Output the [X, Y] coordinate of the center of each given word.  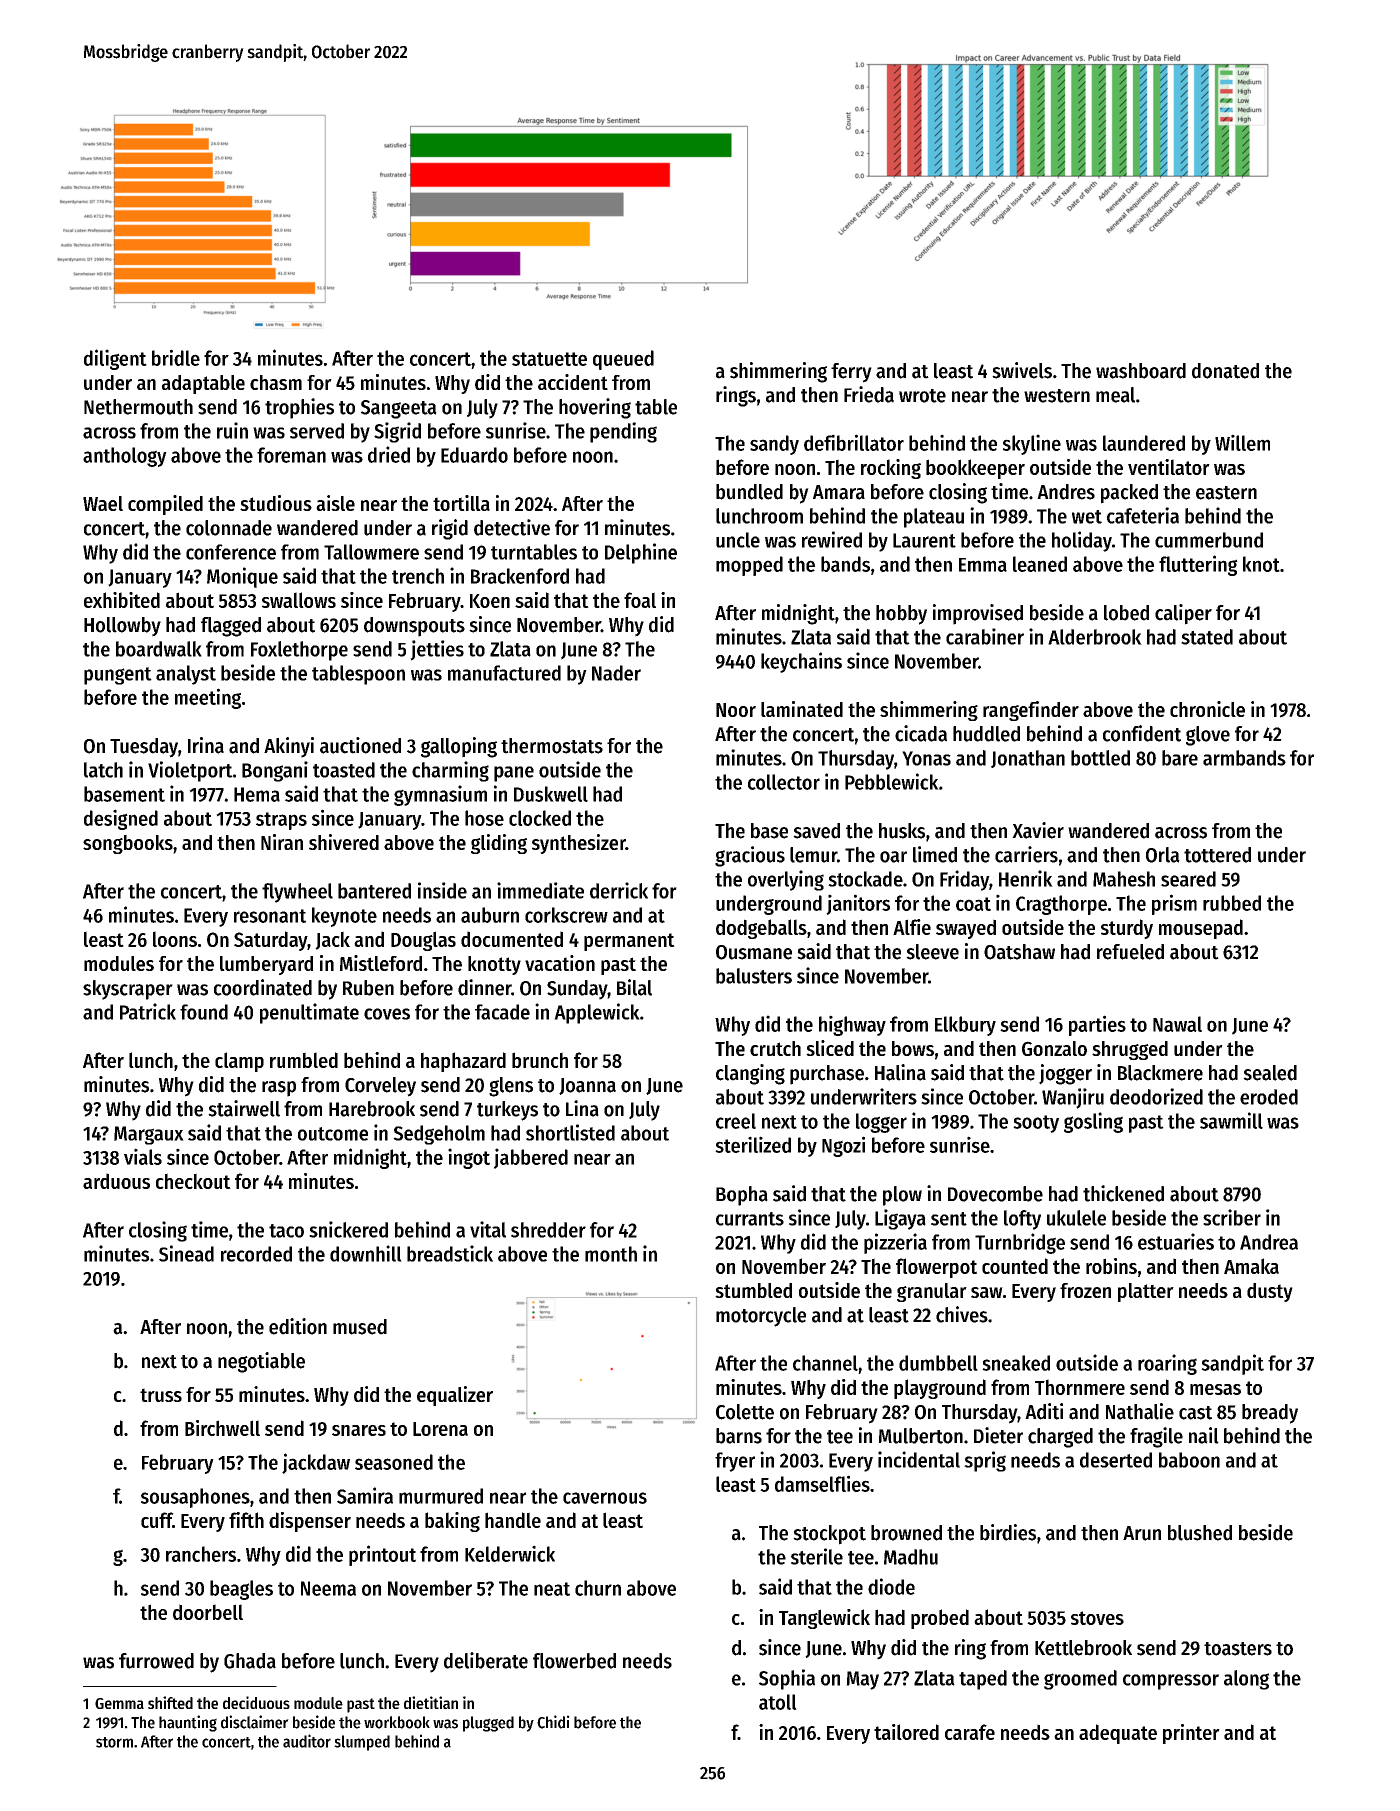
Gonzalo [1054, 1048]
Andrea [1269, 1242]
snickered [348, 1229]
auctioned [360, 745]
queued [623, 360]
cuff [157, 1520]
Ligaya [900, 1219]
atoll [778, 1702]
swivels [1022, 370]
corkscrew [566, 915]
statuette [549, 359]
